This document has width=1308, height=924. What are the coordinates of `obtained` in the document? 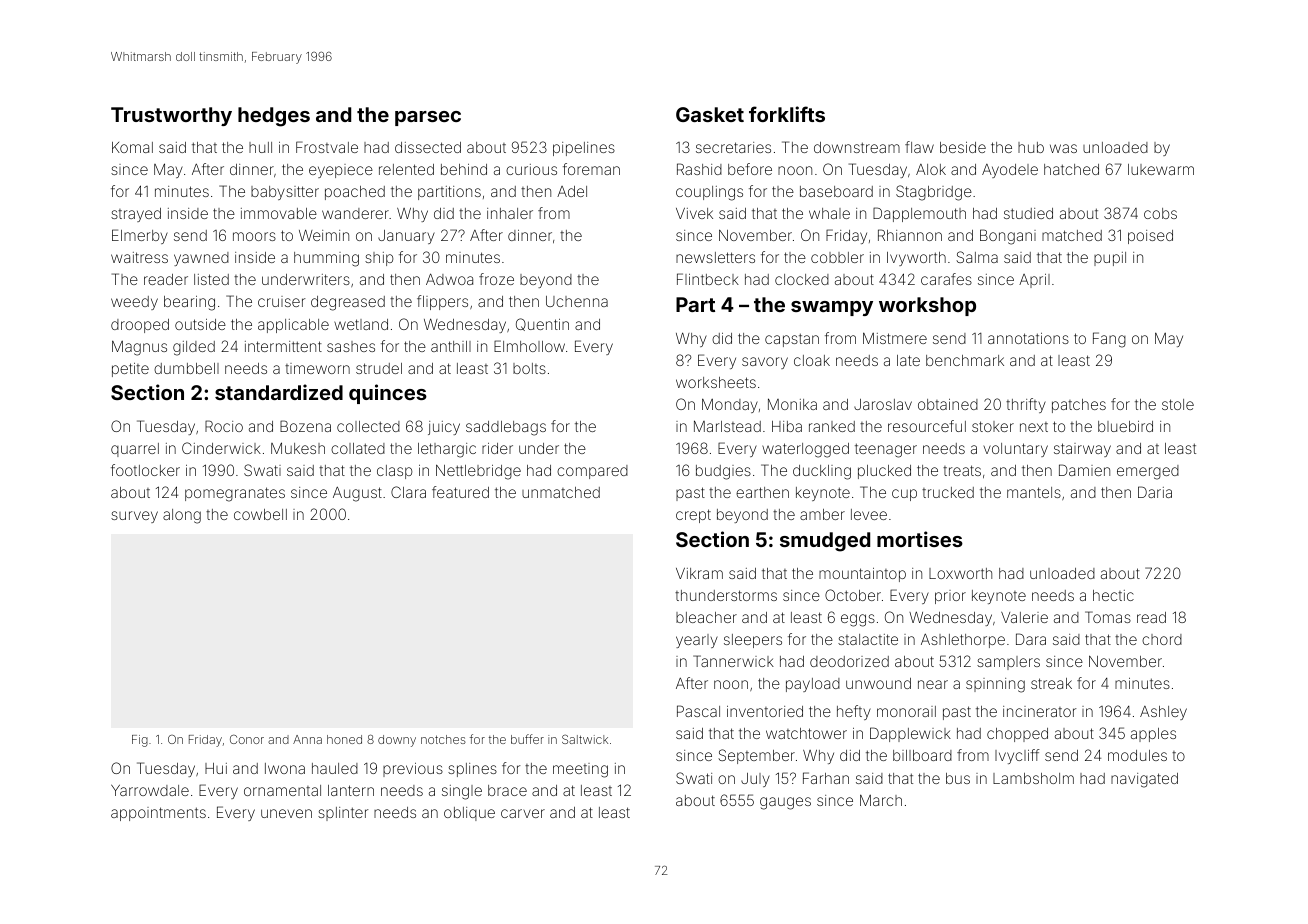 It's located at (948, 404).
